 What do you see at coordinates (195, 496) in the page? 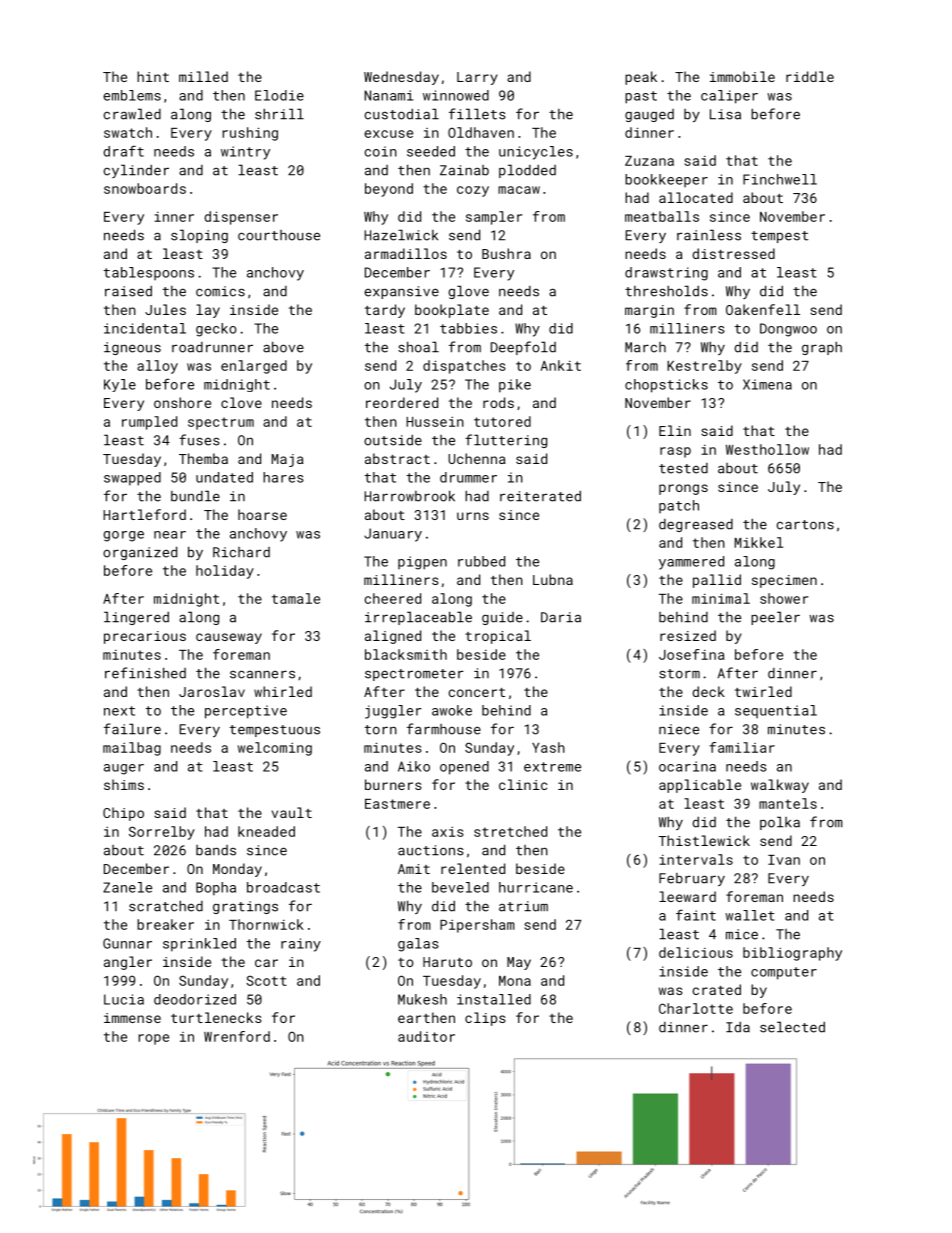
I see `bundle` at bounding box center [195, 496].
